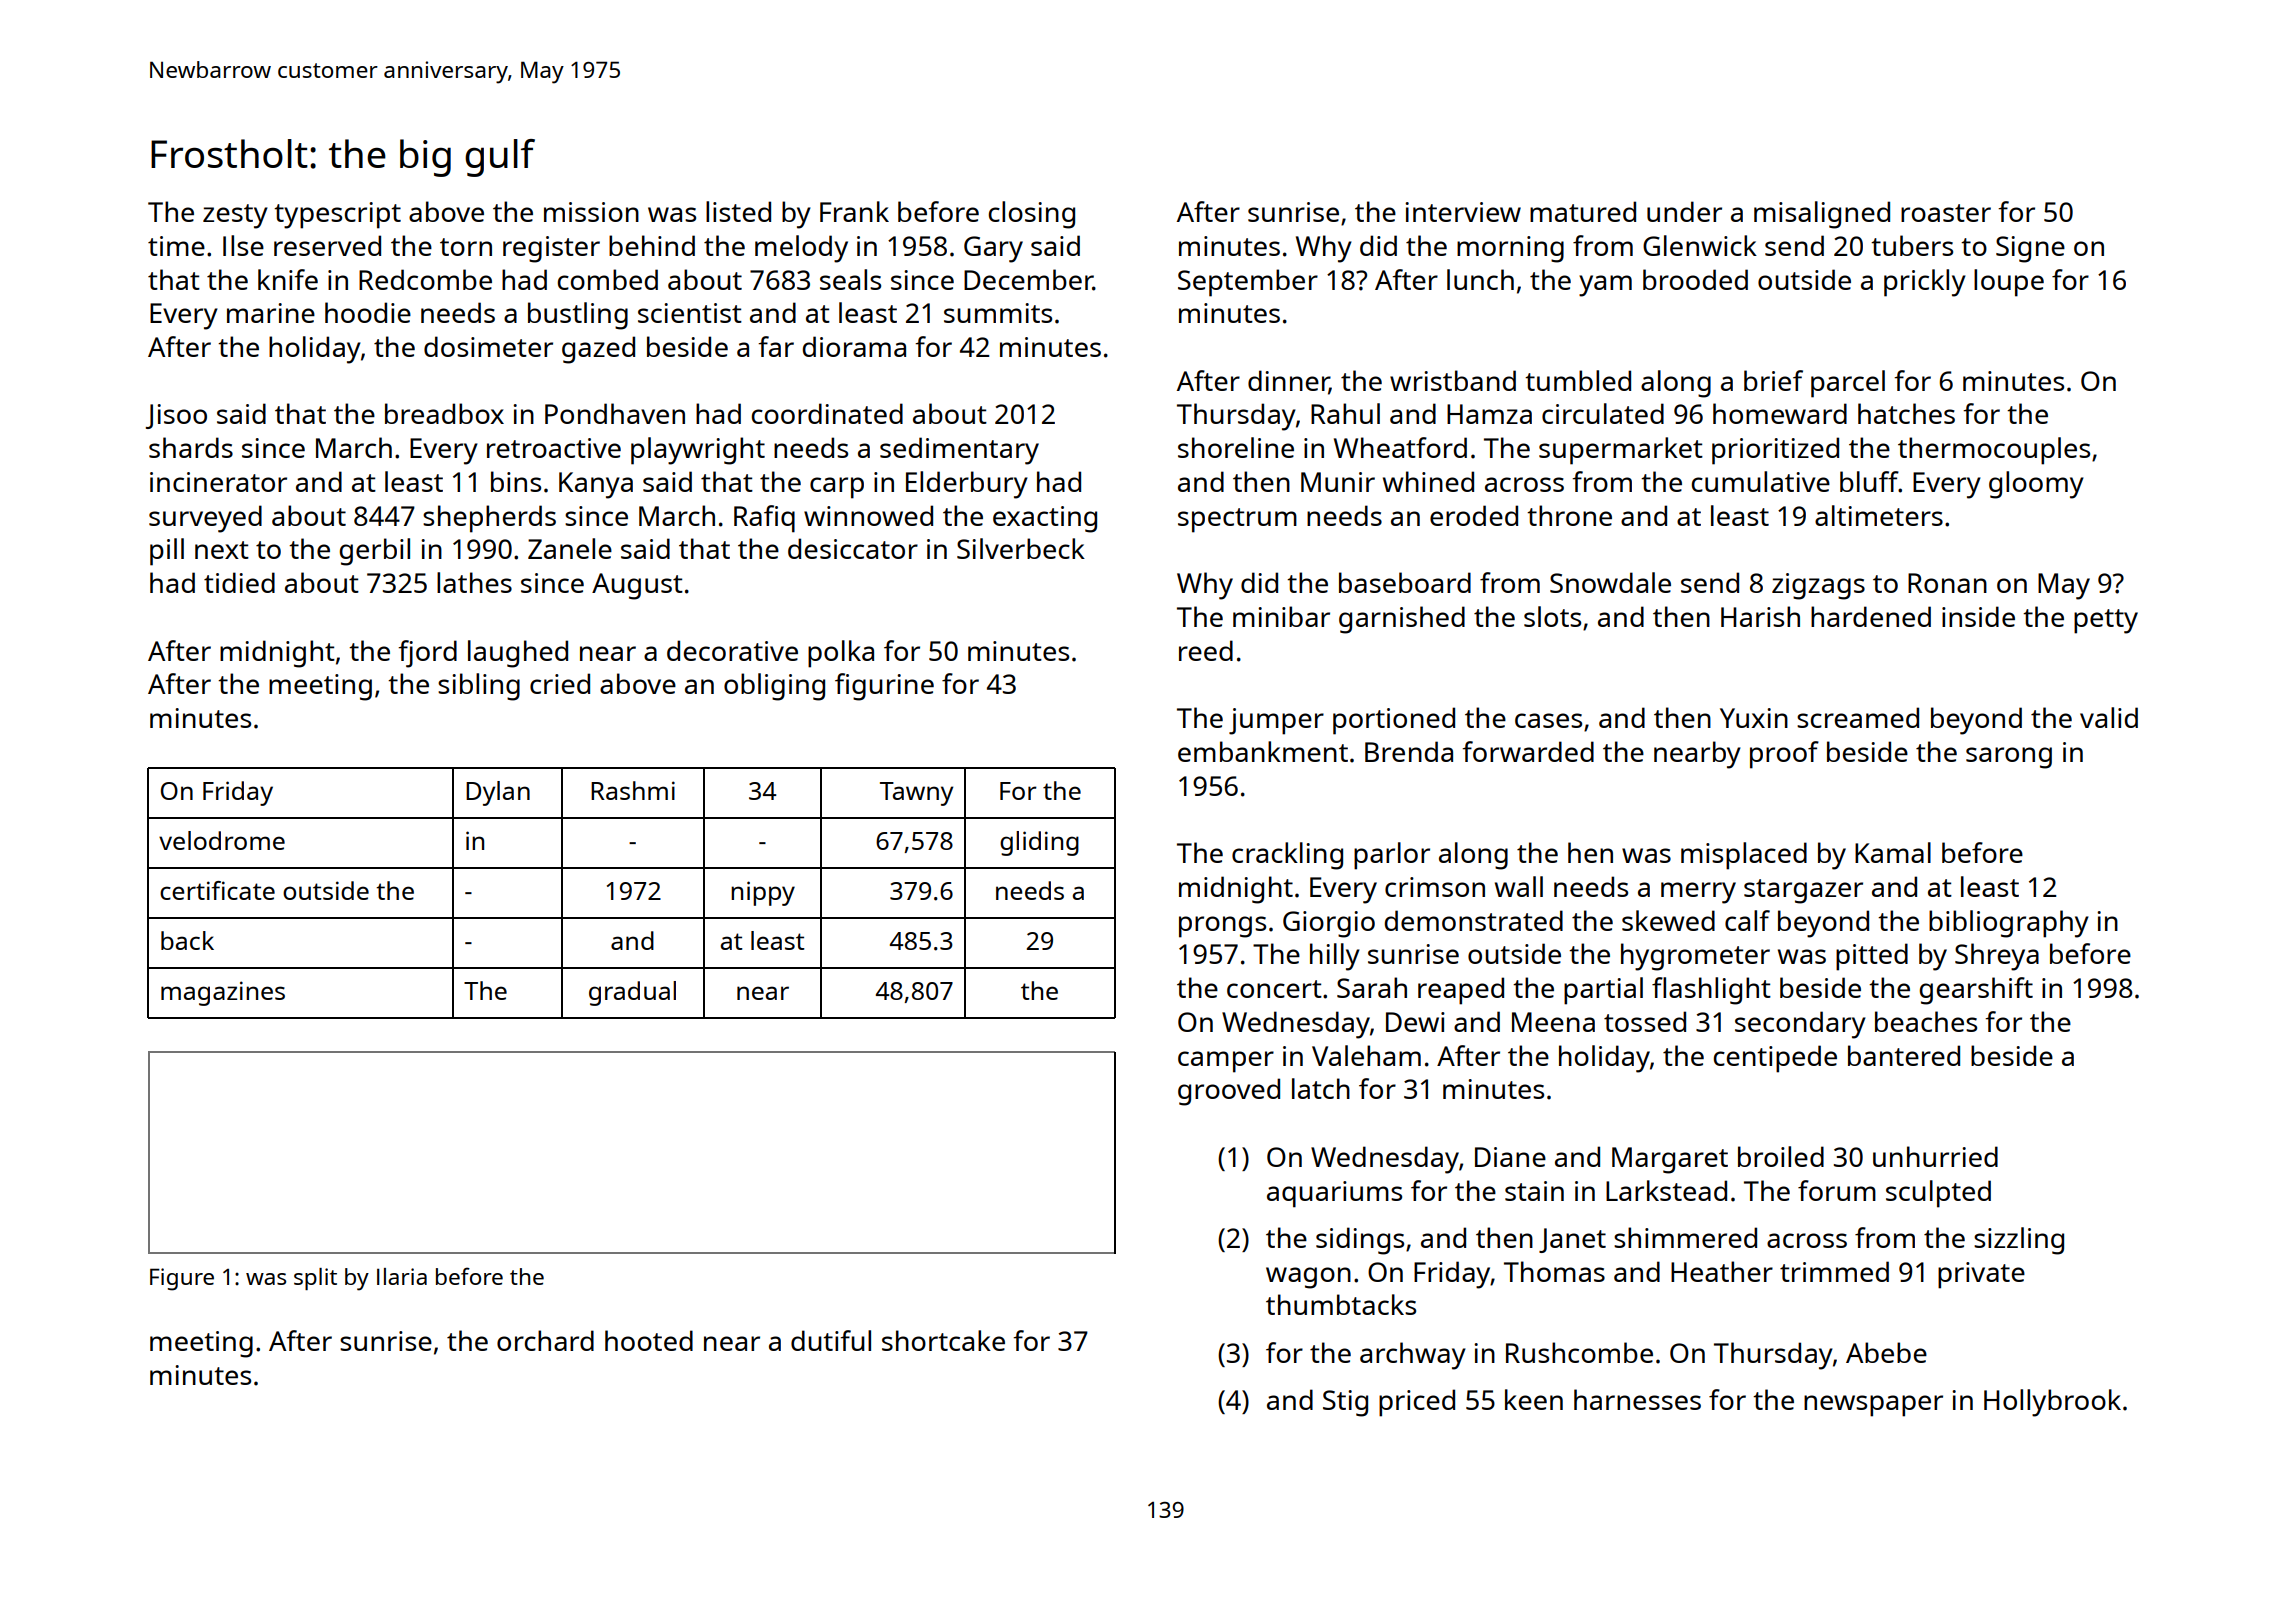 The image size is (2292, 1620). What do you see at coordinates (545, 1340) in the screenshot?
I see `orchard` at bounding box center [545, 1340].
